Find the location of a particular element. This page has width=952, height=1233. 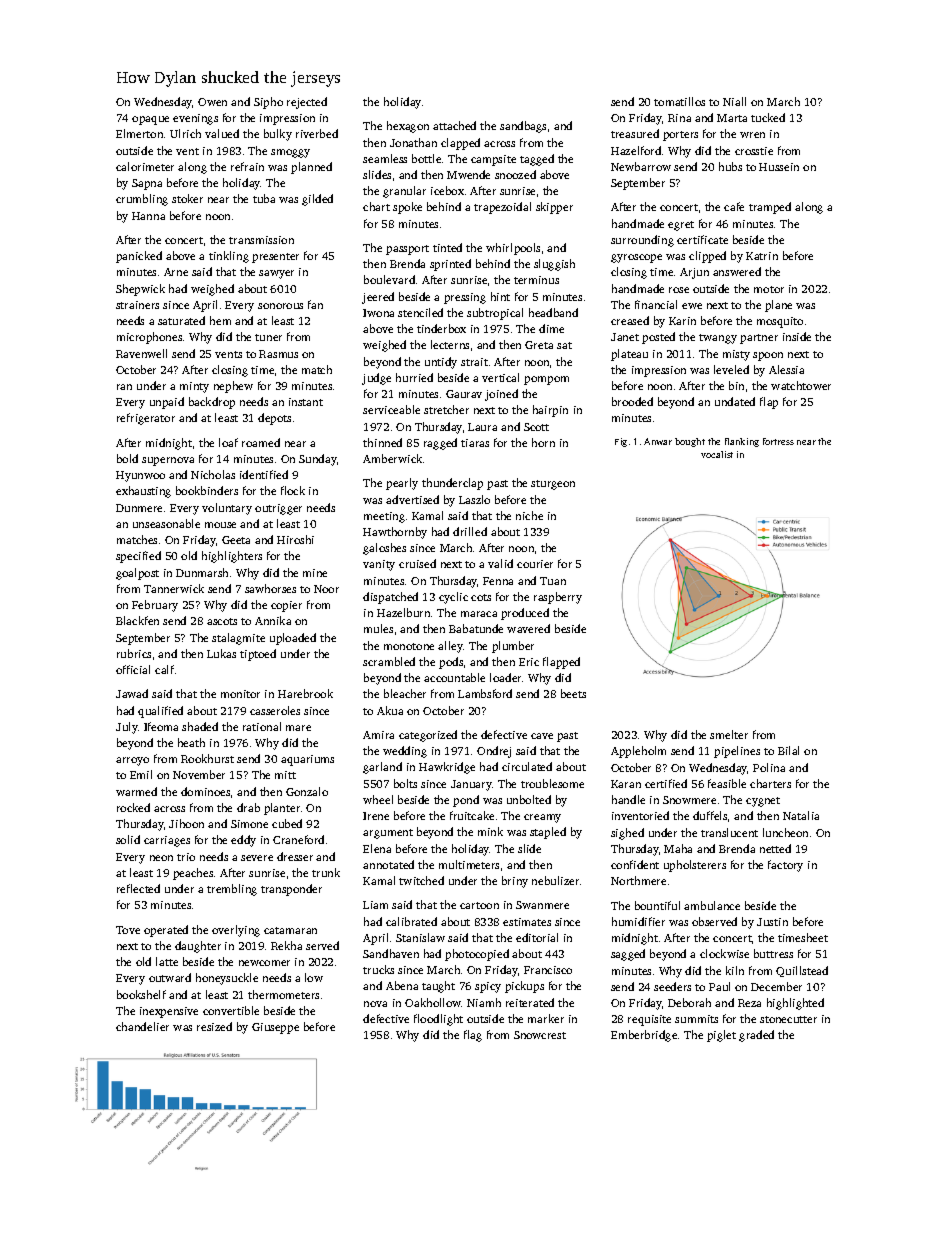

treasured is located at coordinates (635, 133).
